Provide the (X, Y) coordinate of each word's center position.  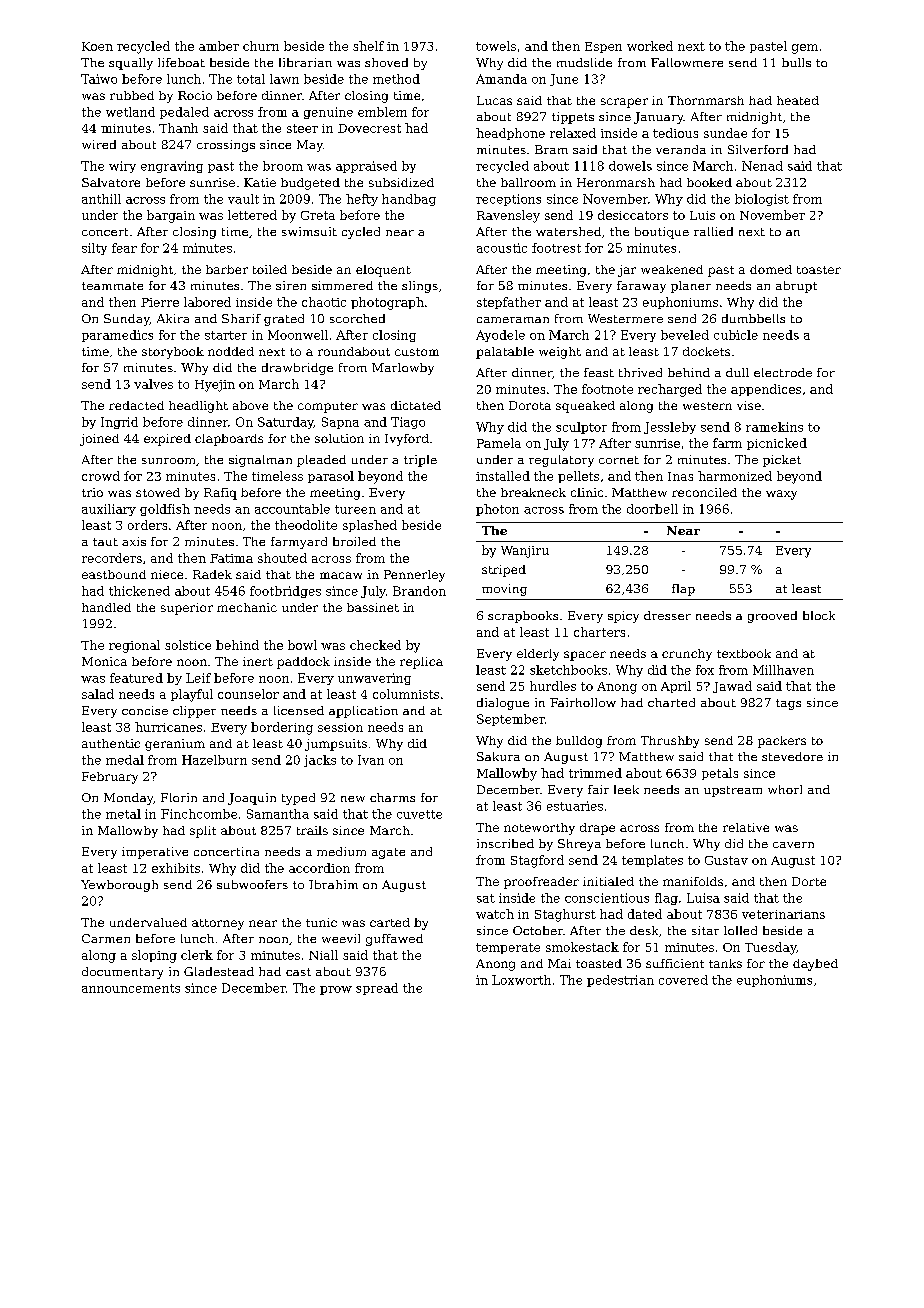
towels (496, 46)
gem (805, 49)
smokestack (582, 947)
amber (219, 46)
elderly (538, 655)
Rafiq (220, 494)
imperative (155, 853)
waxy (781, 495)
